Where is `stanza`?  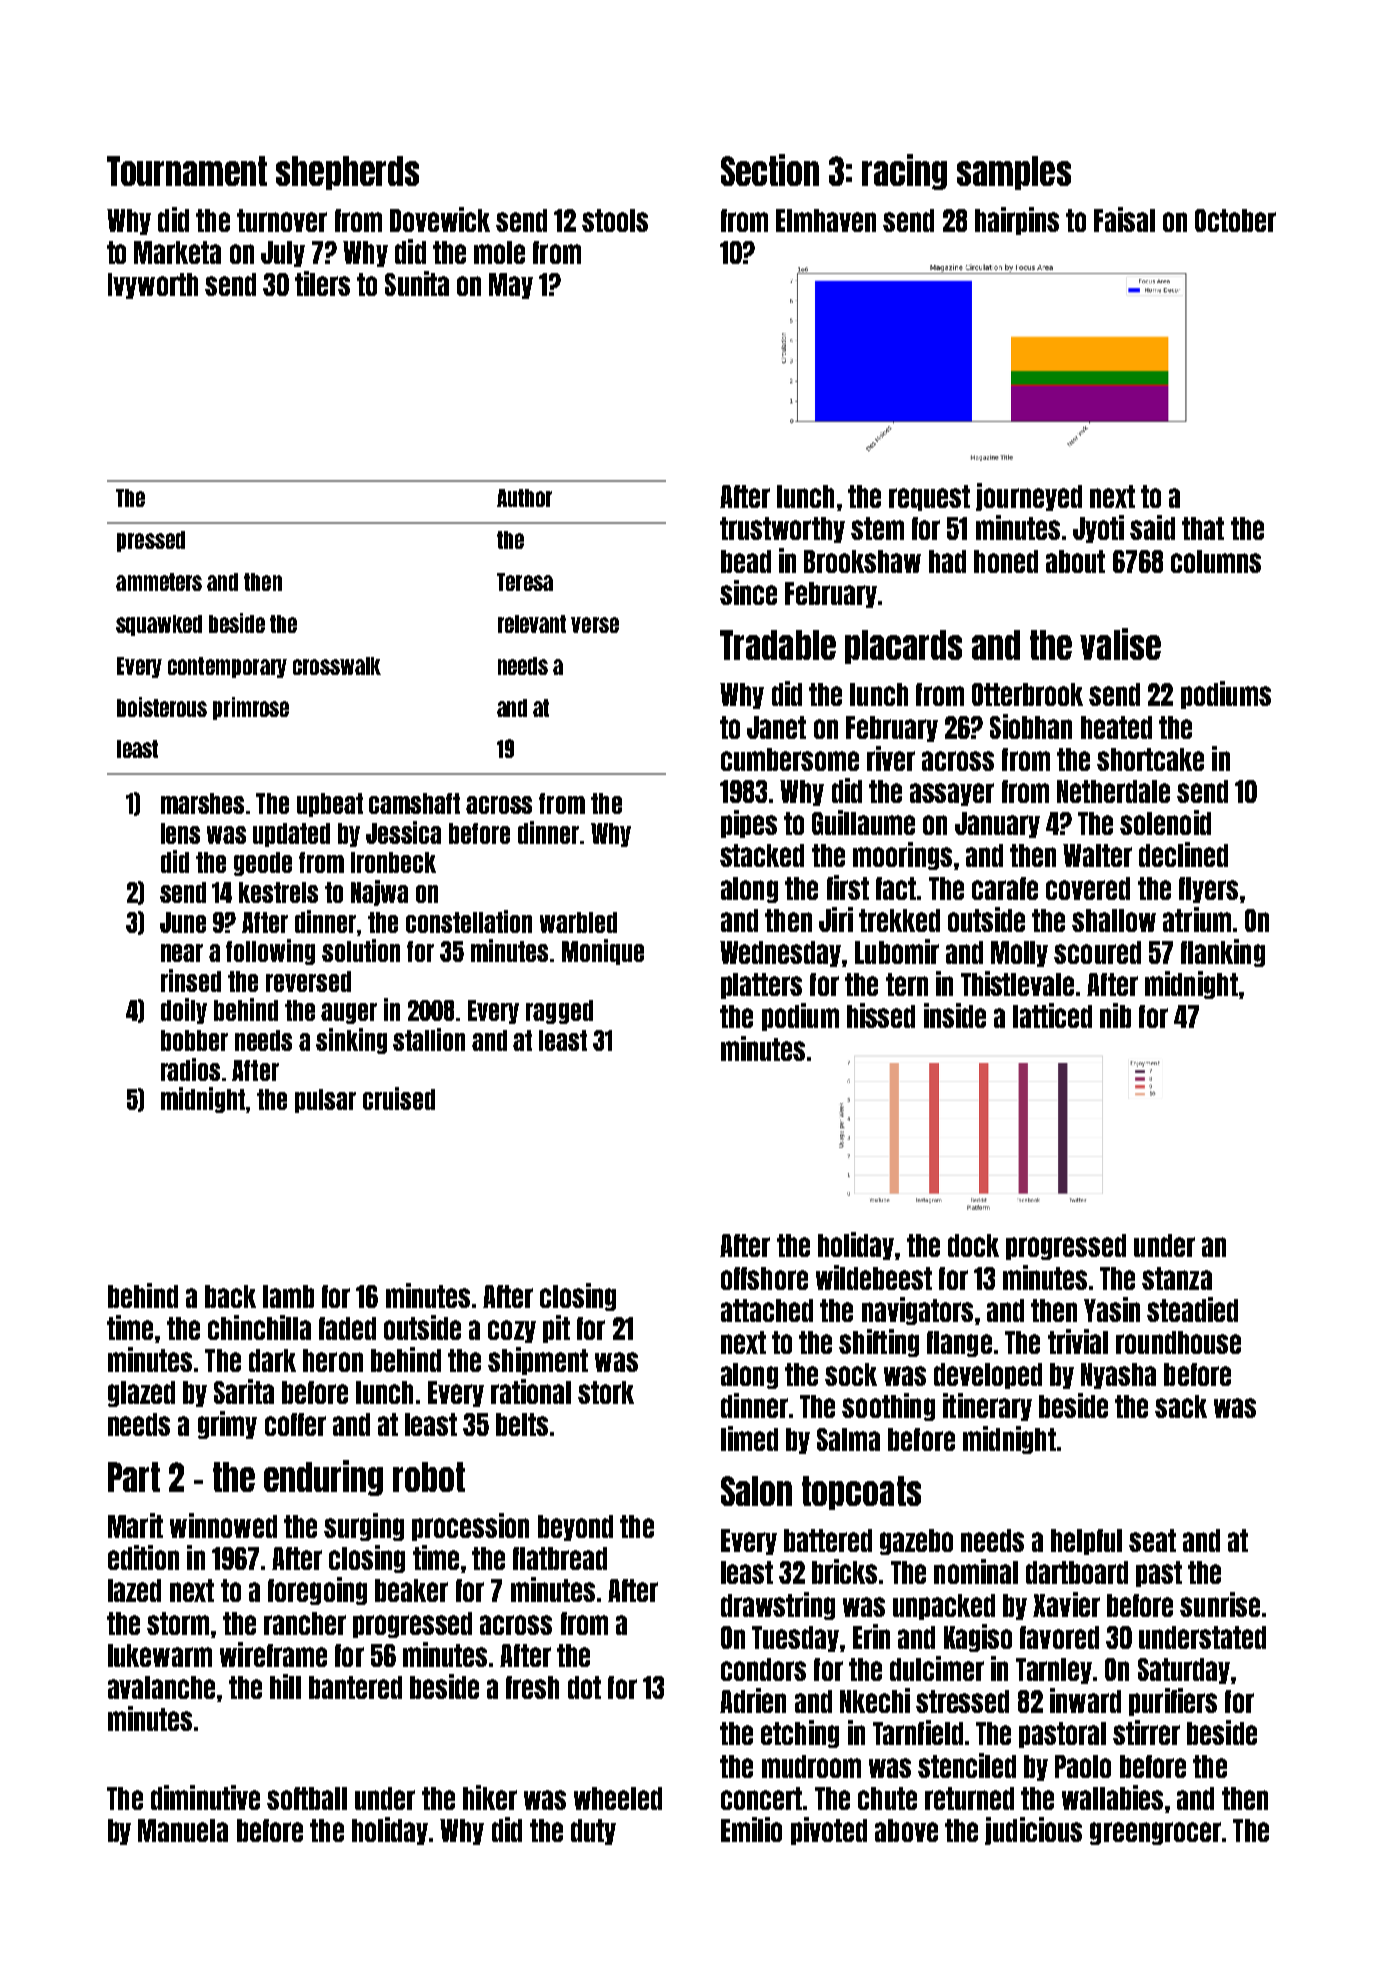 stanza is located at coordinates (1177, 1278).
